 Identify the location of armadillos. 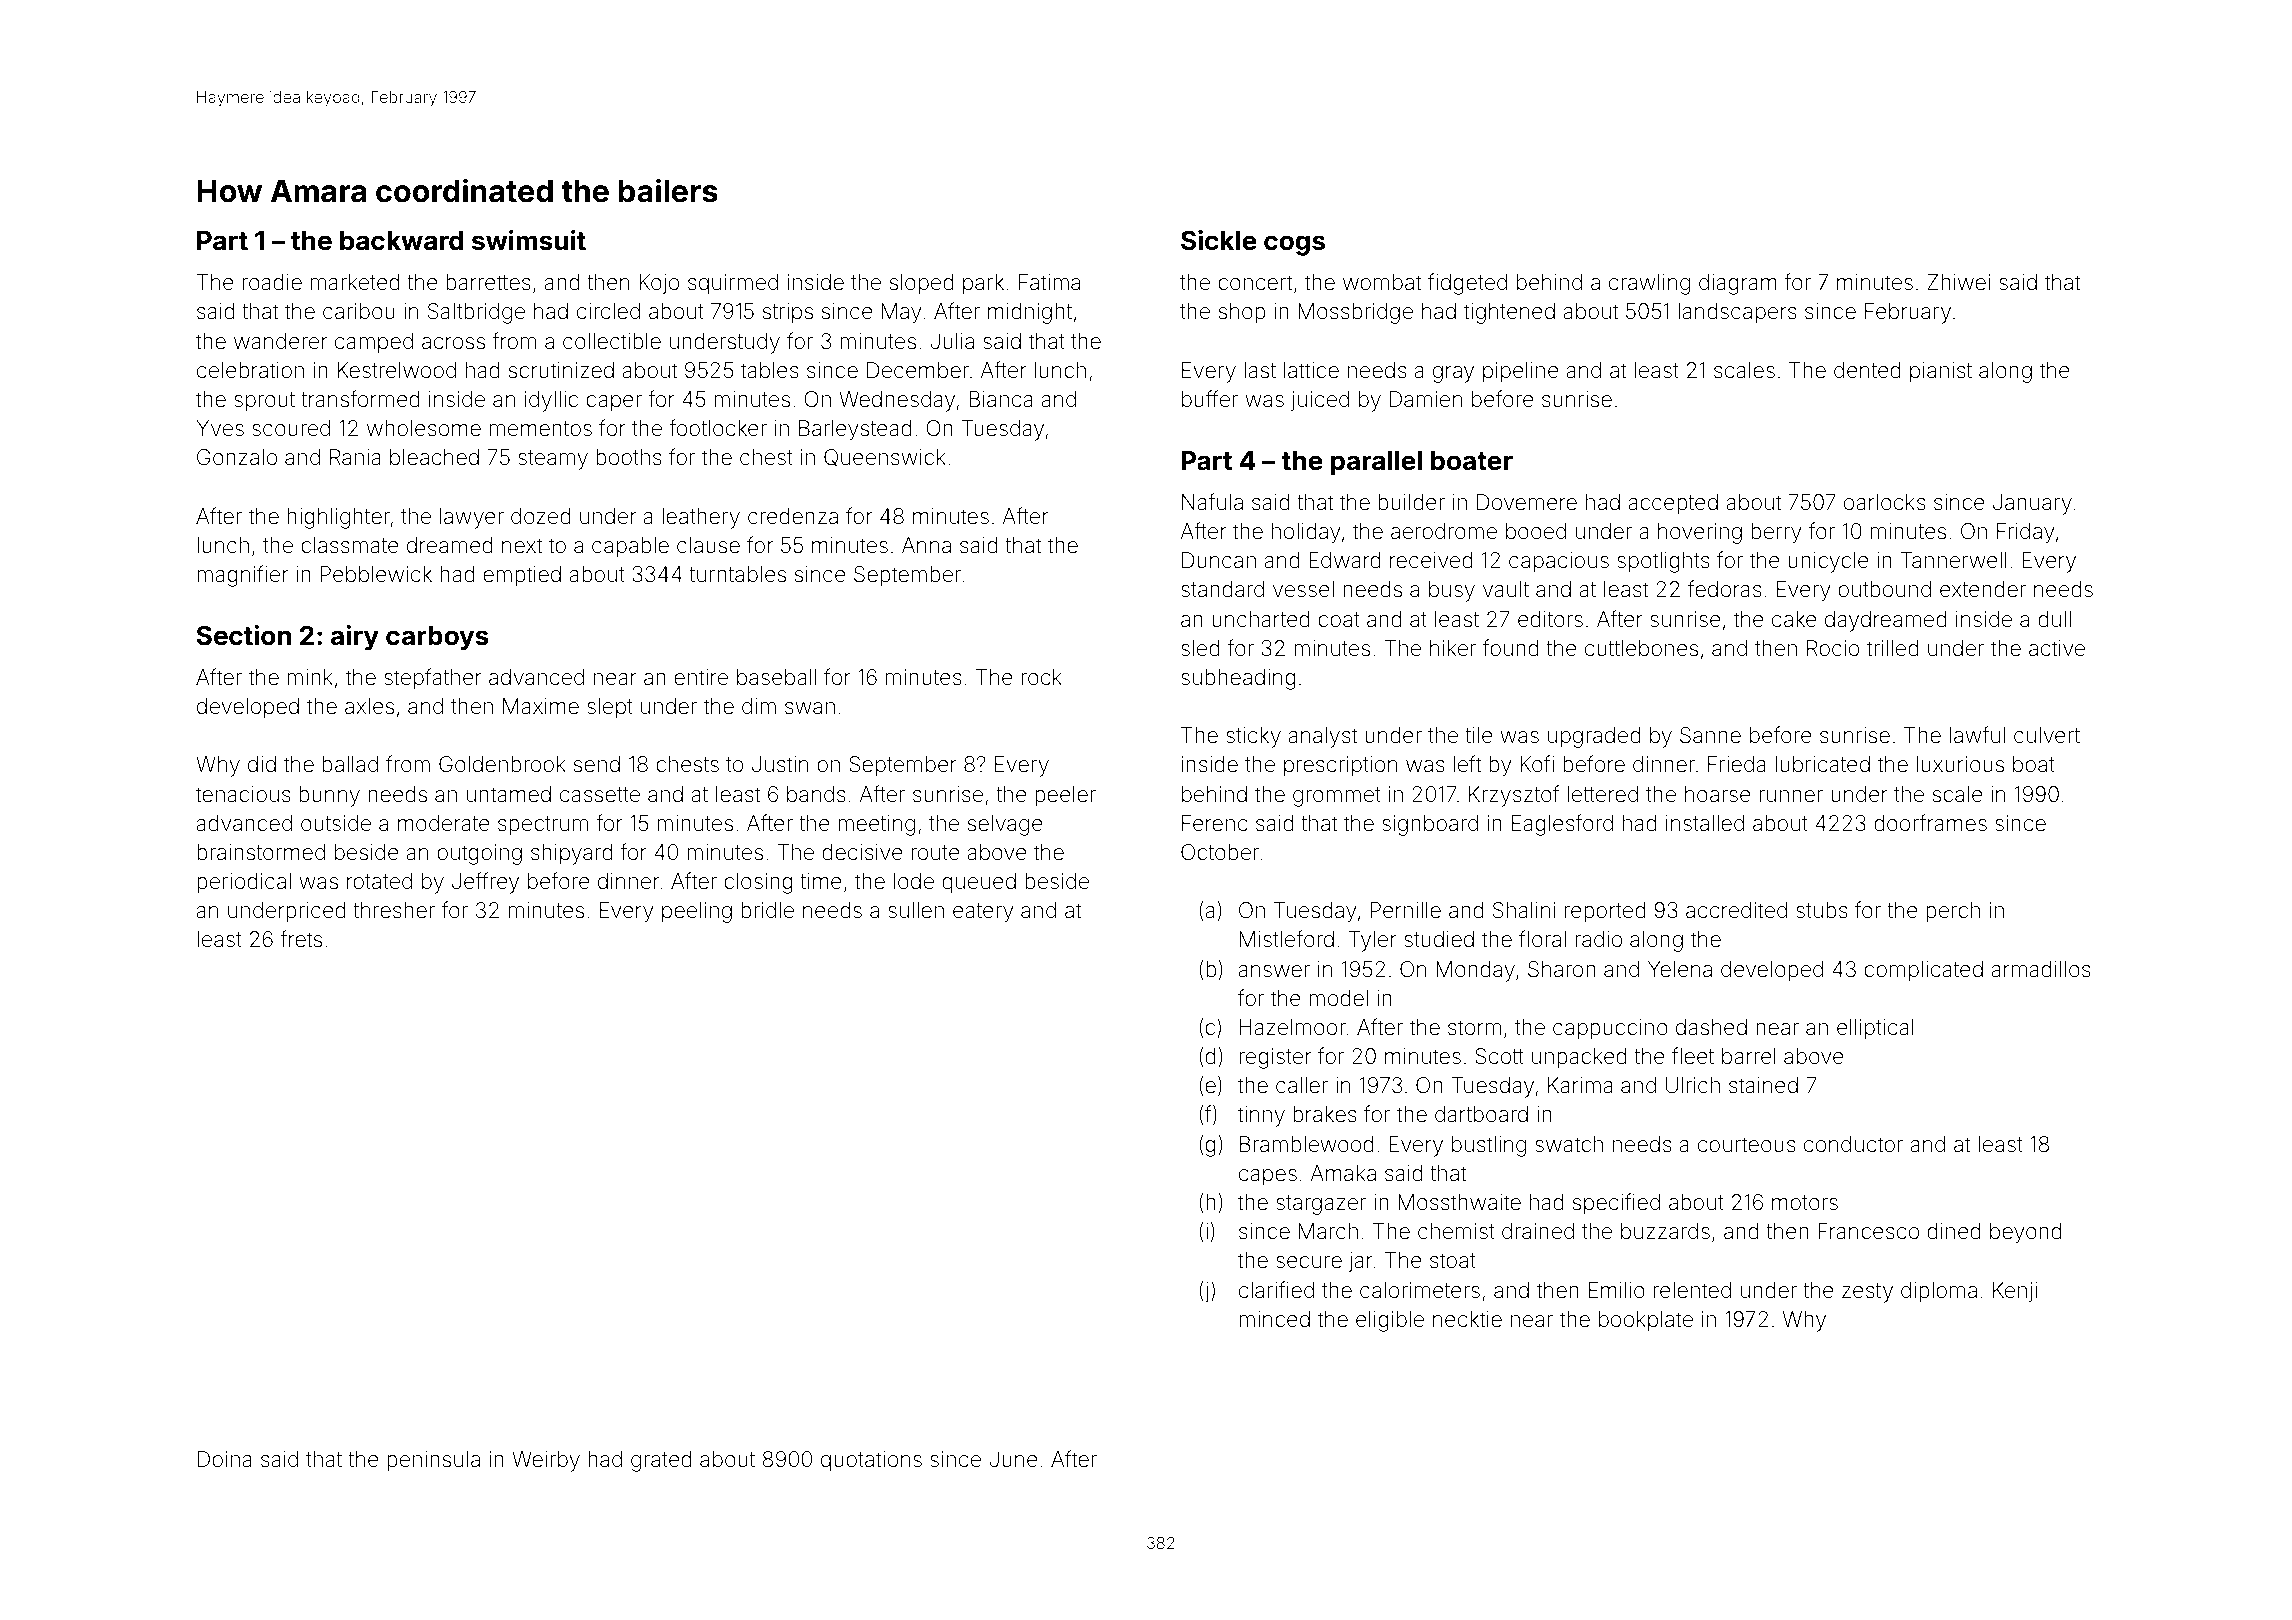
(2041, 969).
